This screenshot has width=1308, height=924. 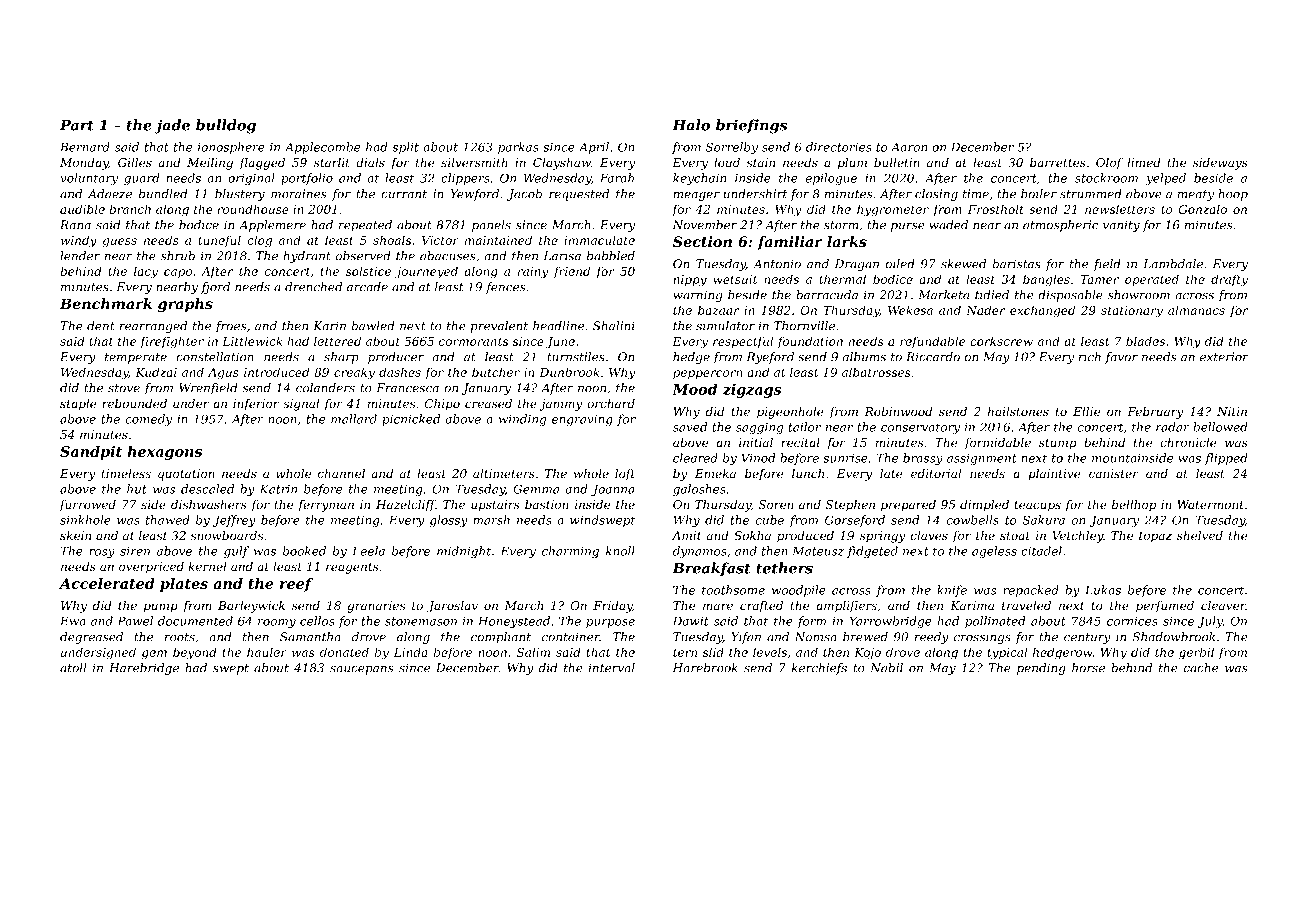 I want to click on Karin, so click(x=329, y=326).
